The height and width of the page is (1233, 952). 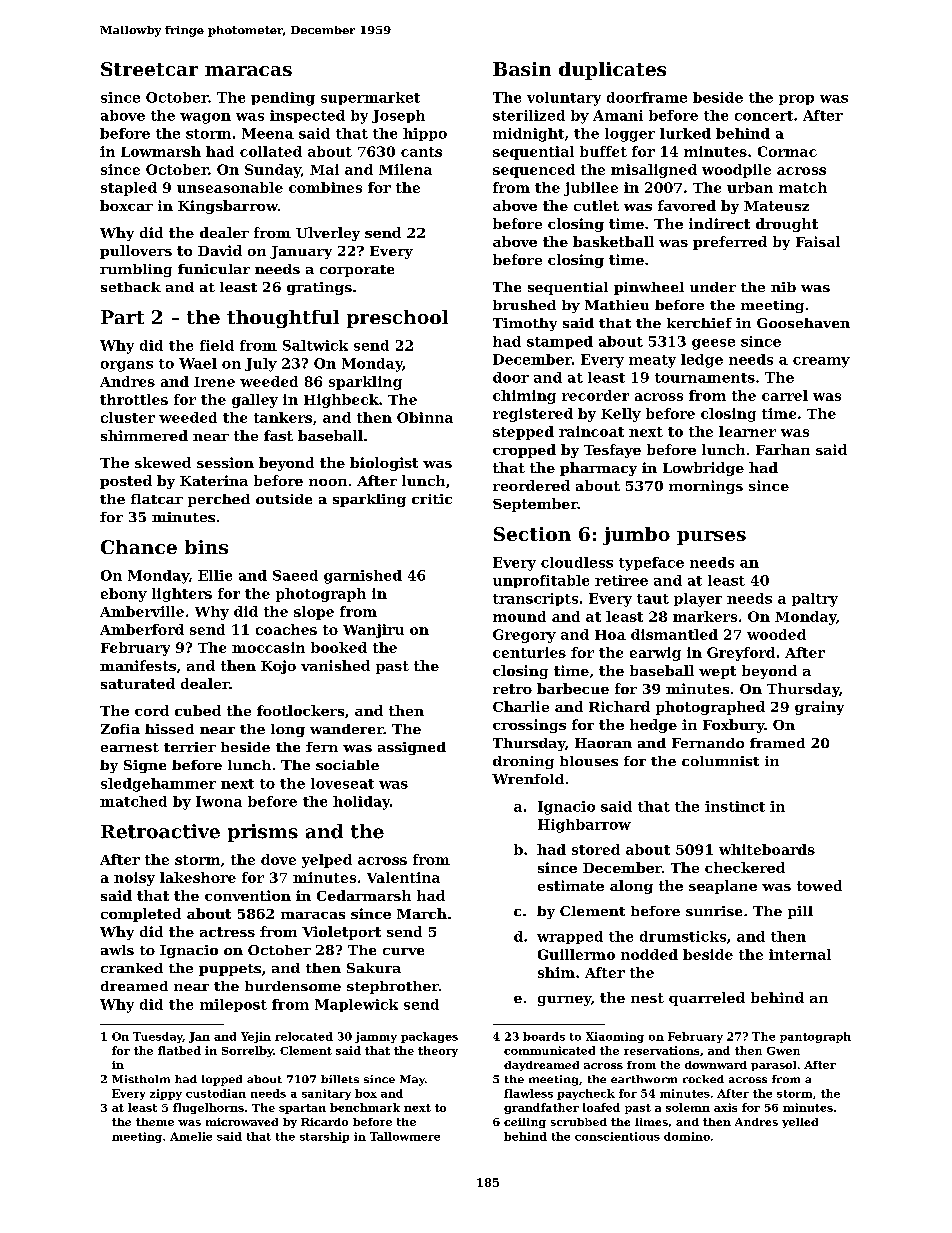 I want to click on Basin, so click(x=522, y=69).
